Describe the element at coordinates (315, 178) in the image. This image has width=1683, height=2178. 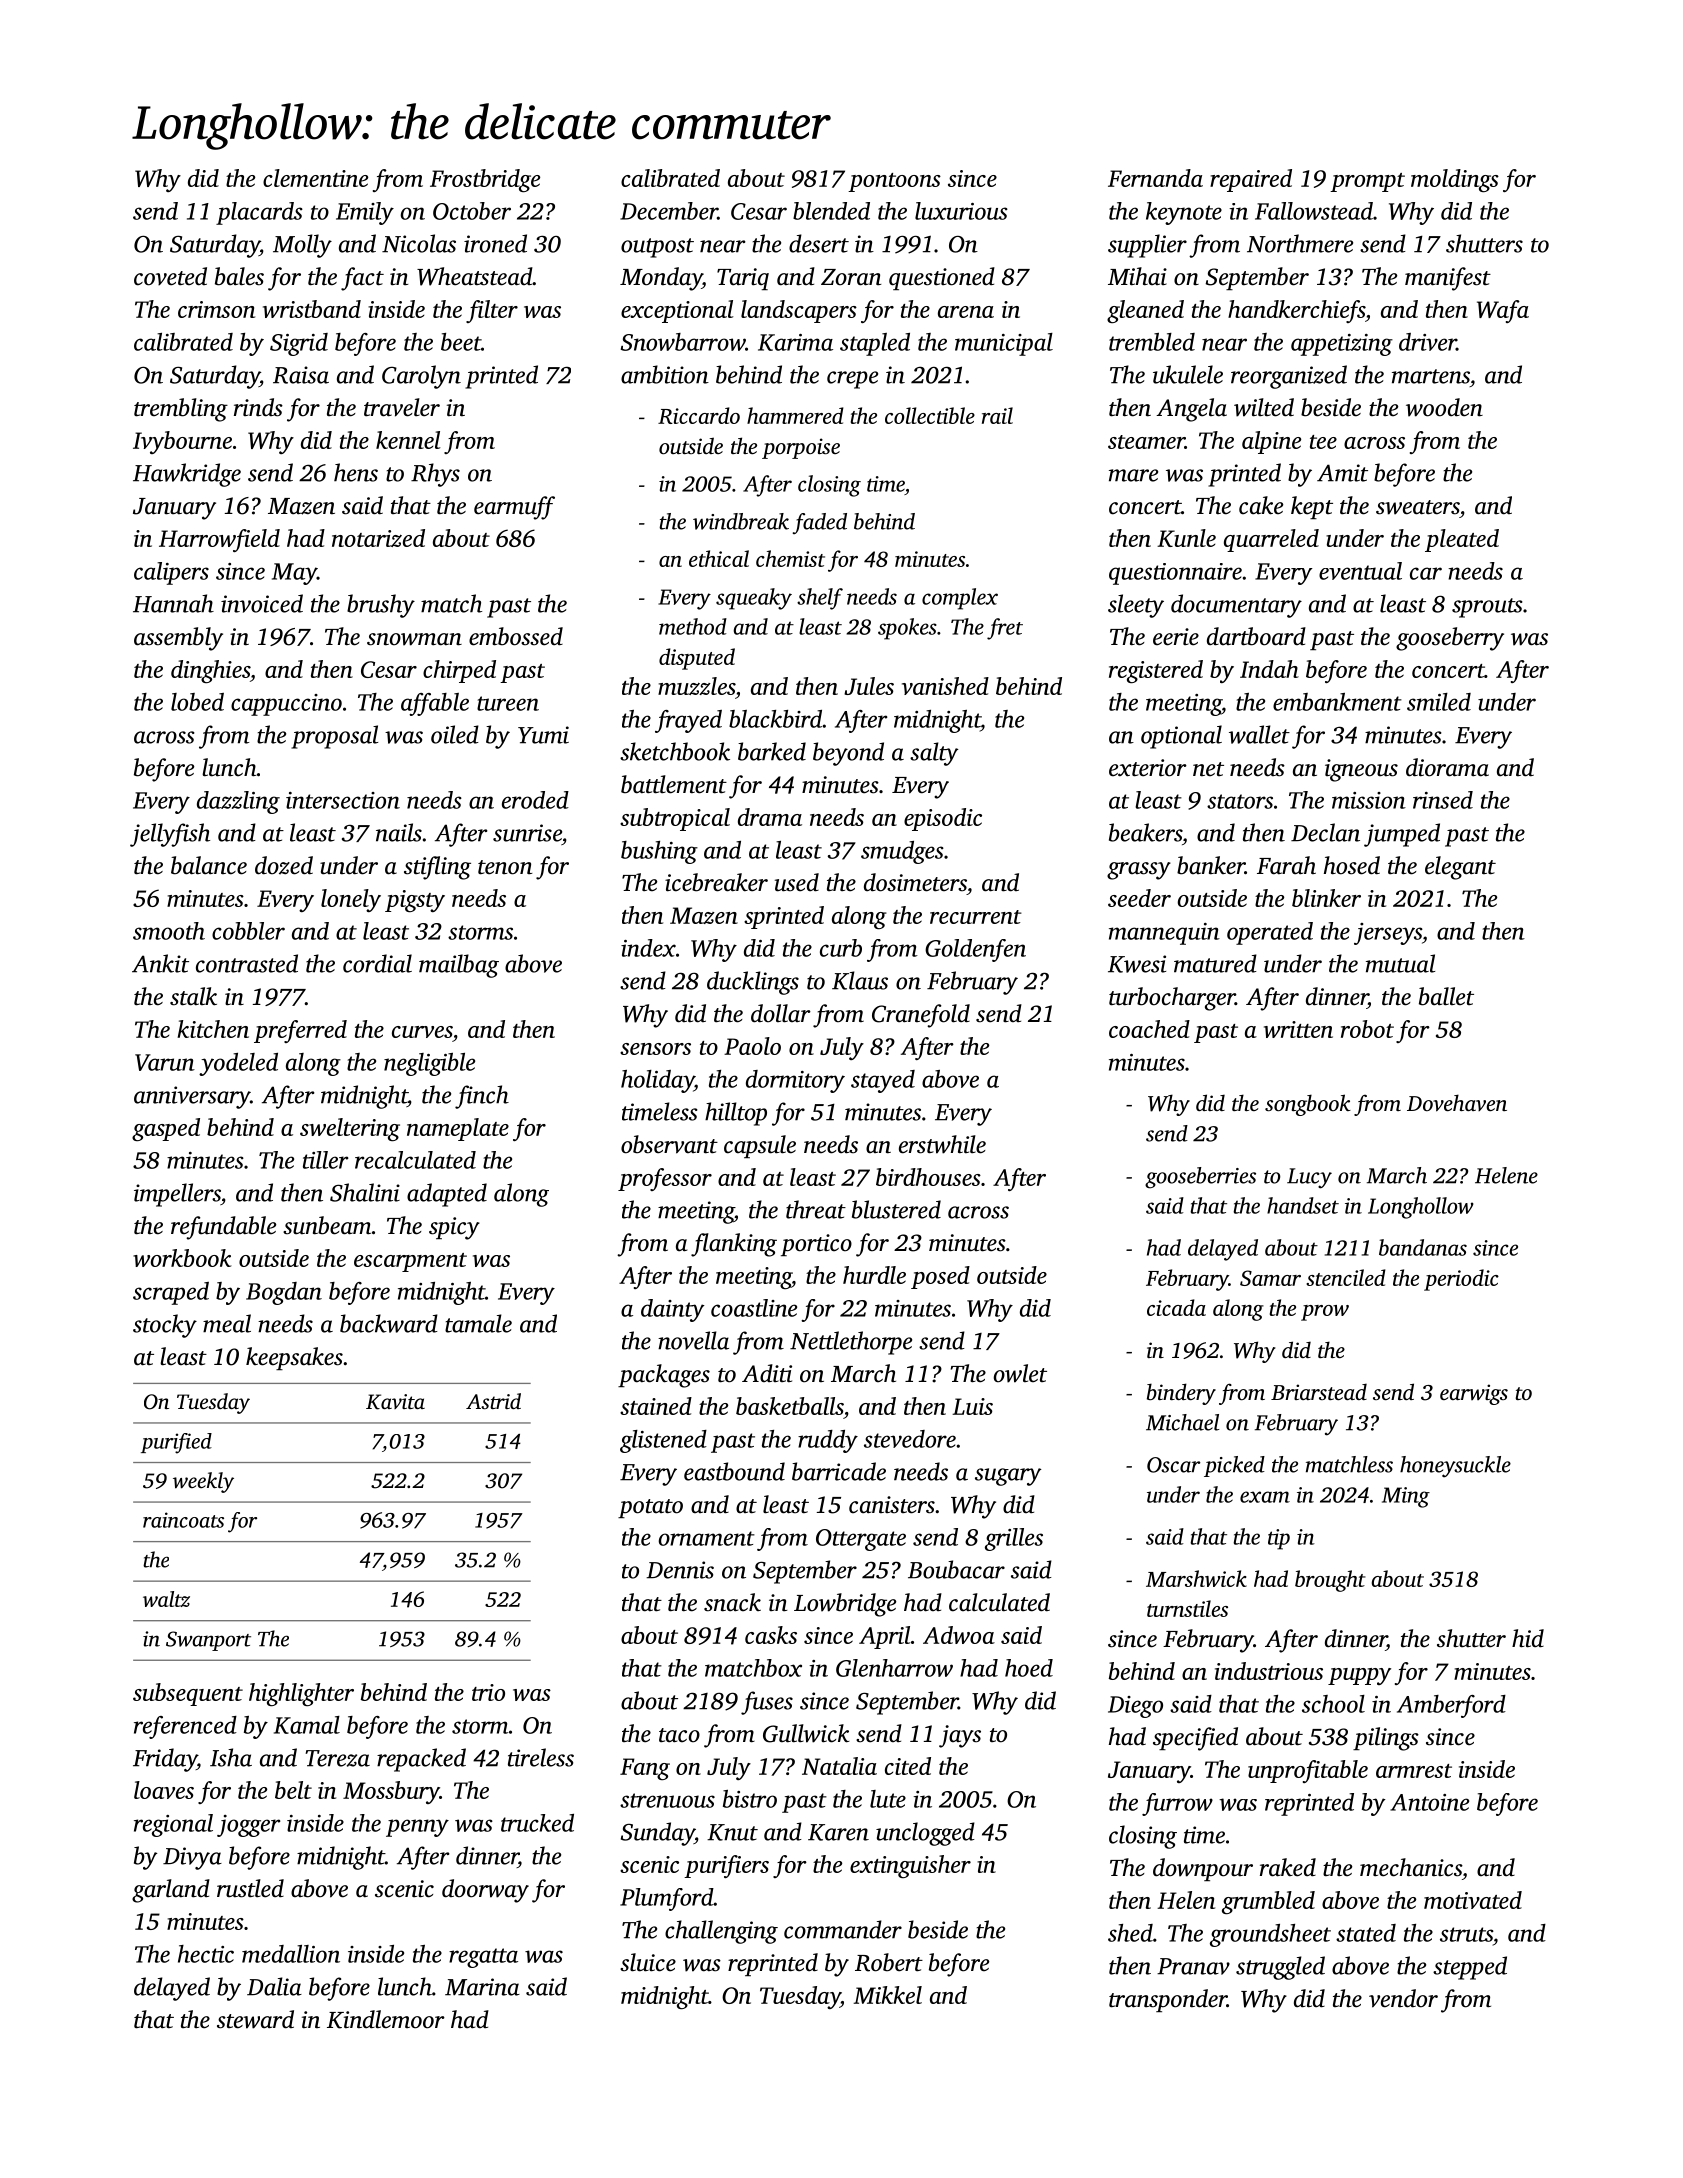
I see `clementine` at that location.
